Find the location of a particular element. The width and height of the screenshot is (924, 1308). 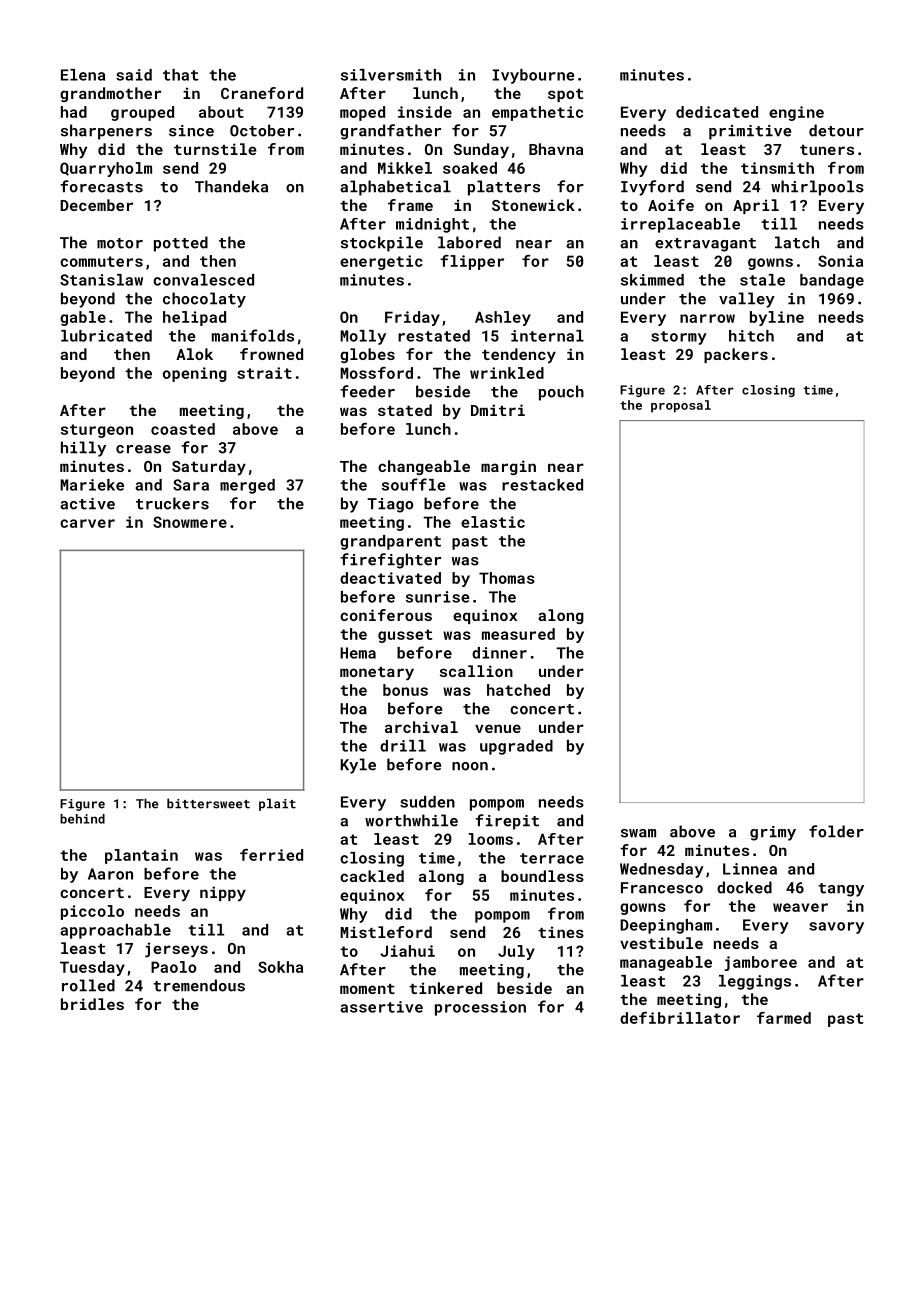

soaked is located at coordinates (470, 168).
